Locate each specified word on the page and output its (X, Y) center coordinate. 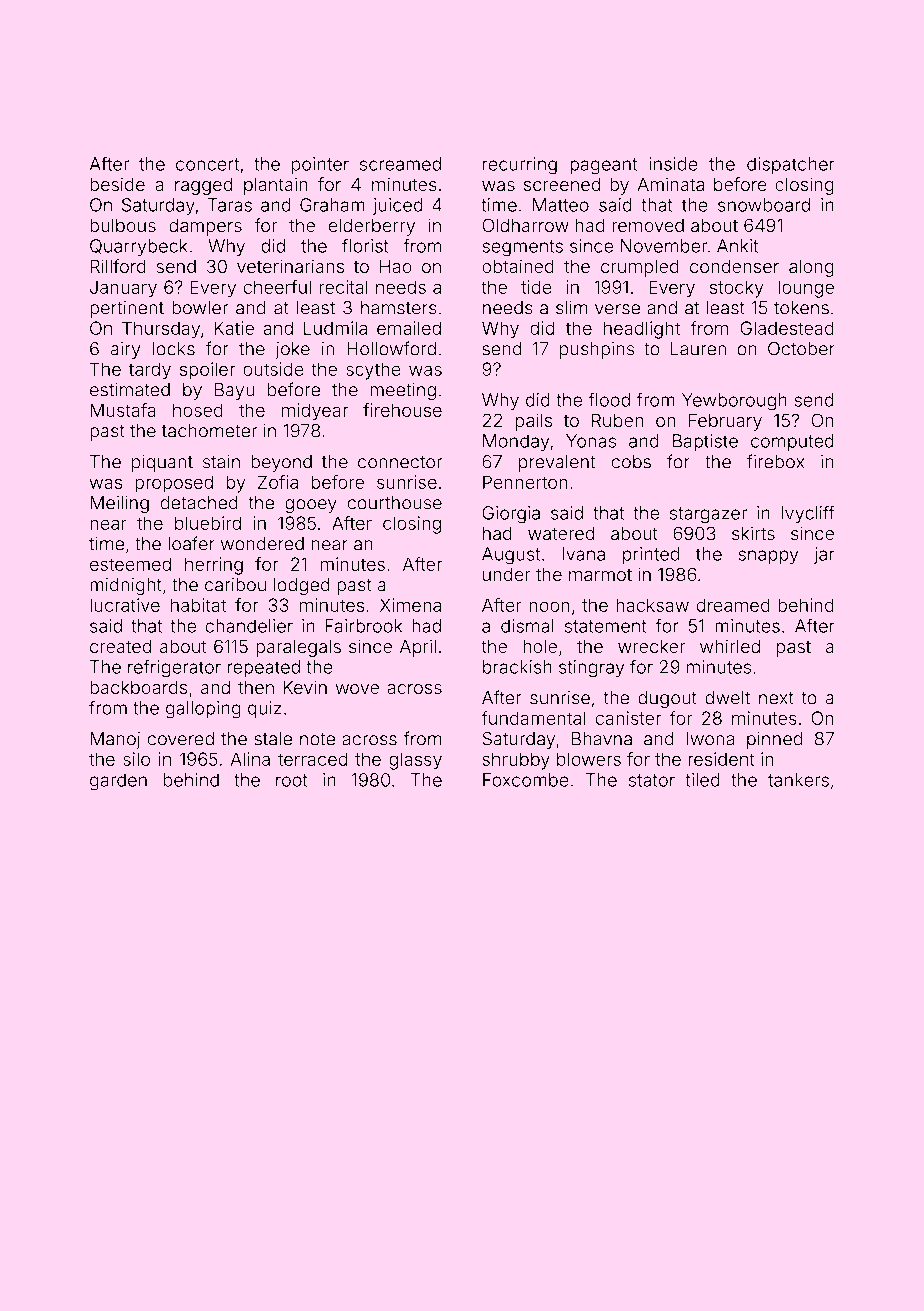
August (511, 556)
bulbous (123, 225)
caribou (235, 585)
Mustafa (123, 410)
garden (118, 782)
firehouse (402, 410)
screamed (400, 164)
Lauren (698, 349)
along (811, 268)
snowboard (764, 205)
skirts (753, 533)
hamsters (399, 308)
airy (125, 350)
